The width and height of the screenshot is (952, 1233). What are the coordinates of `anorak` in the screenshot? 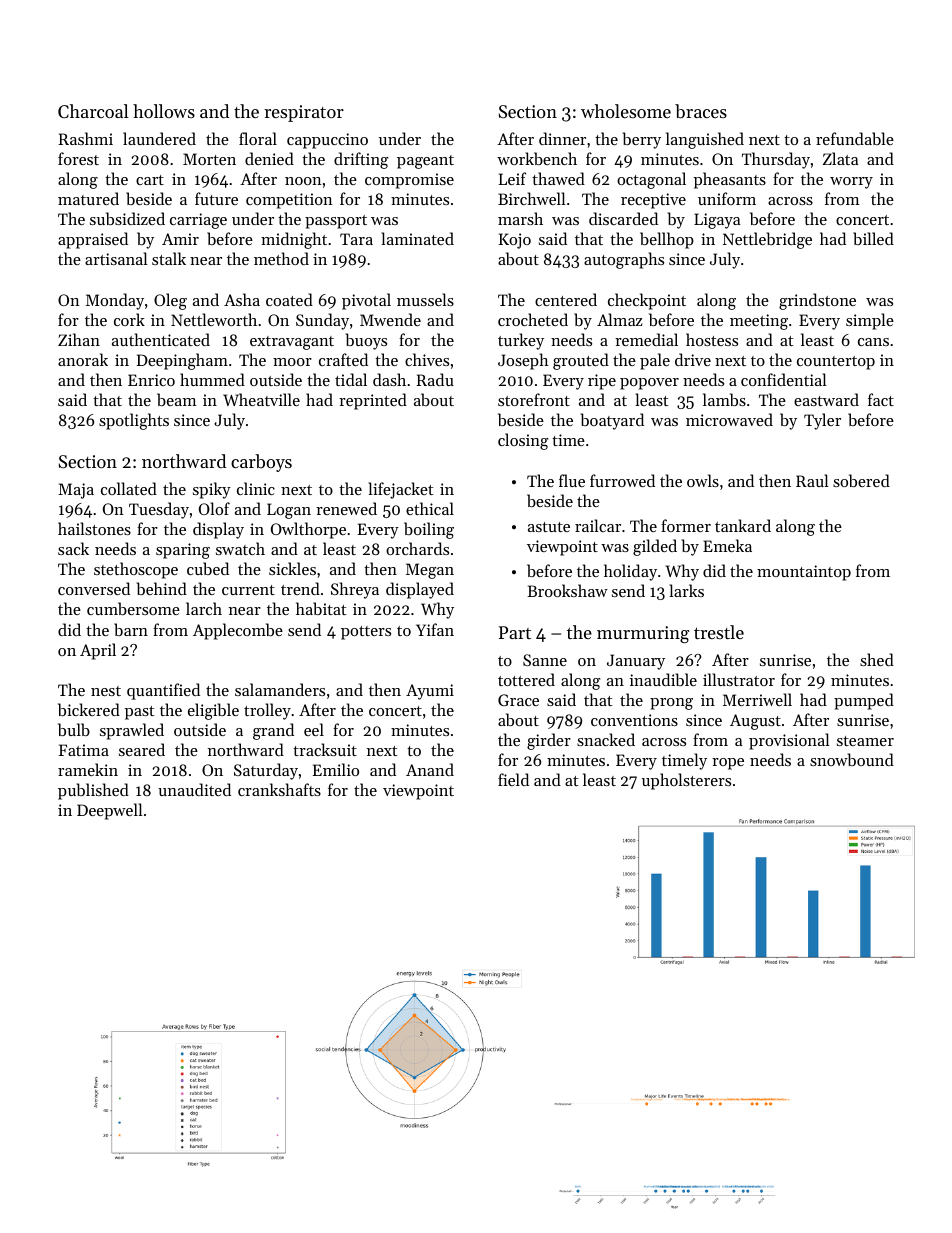 It's located at (83, 359).
